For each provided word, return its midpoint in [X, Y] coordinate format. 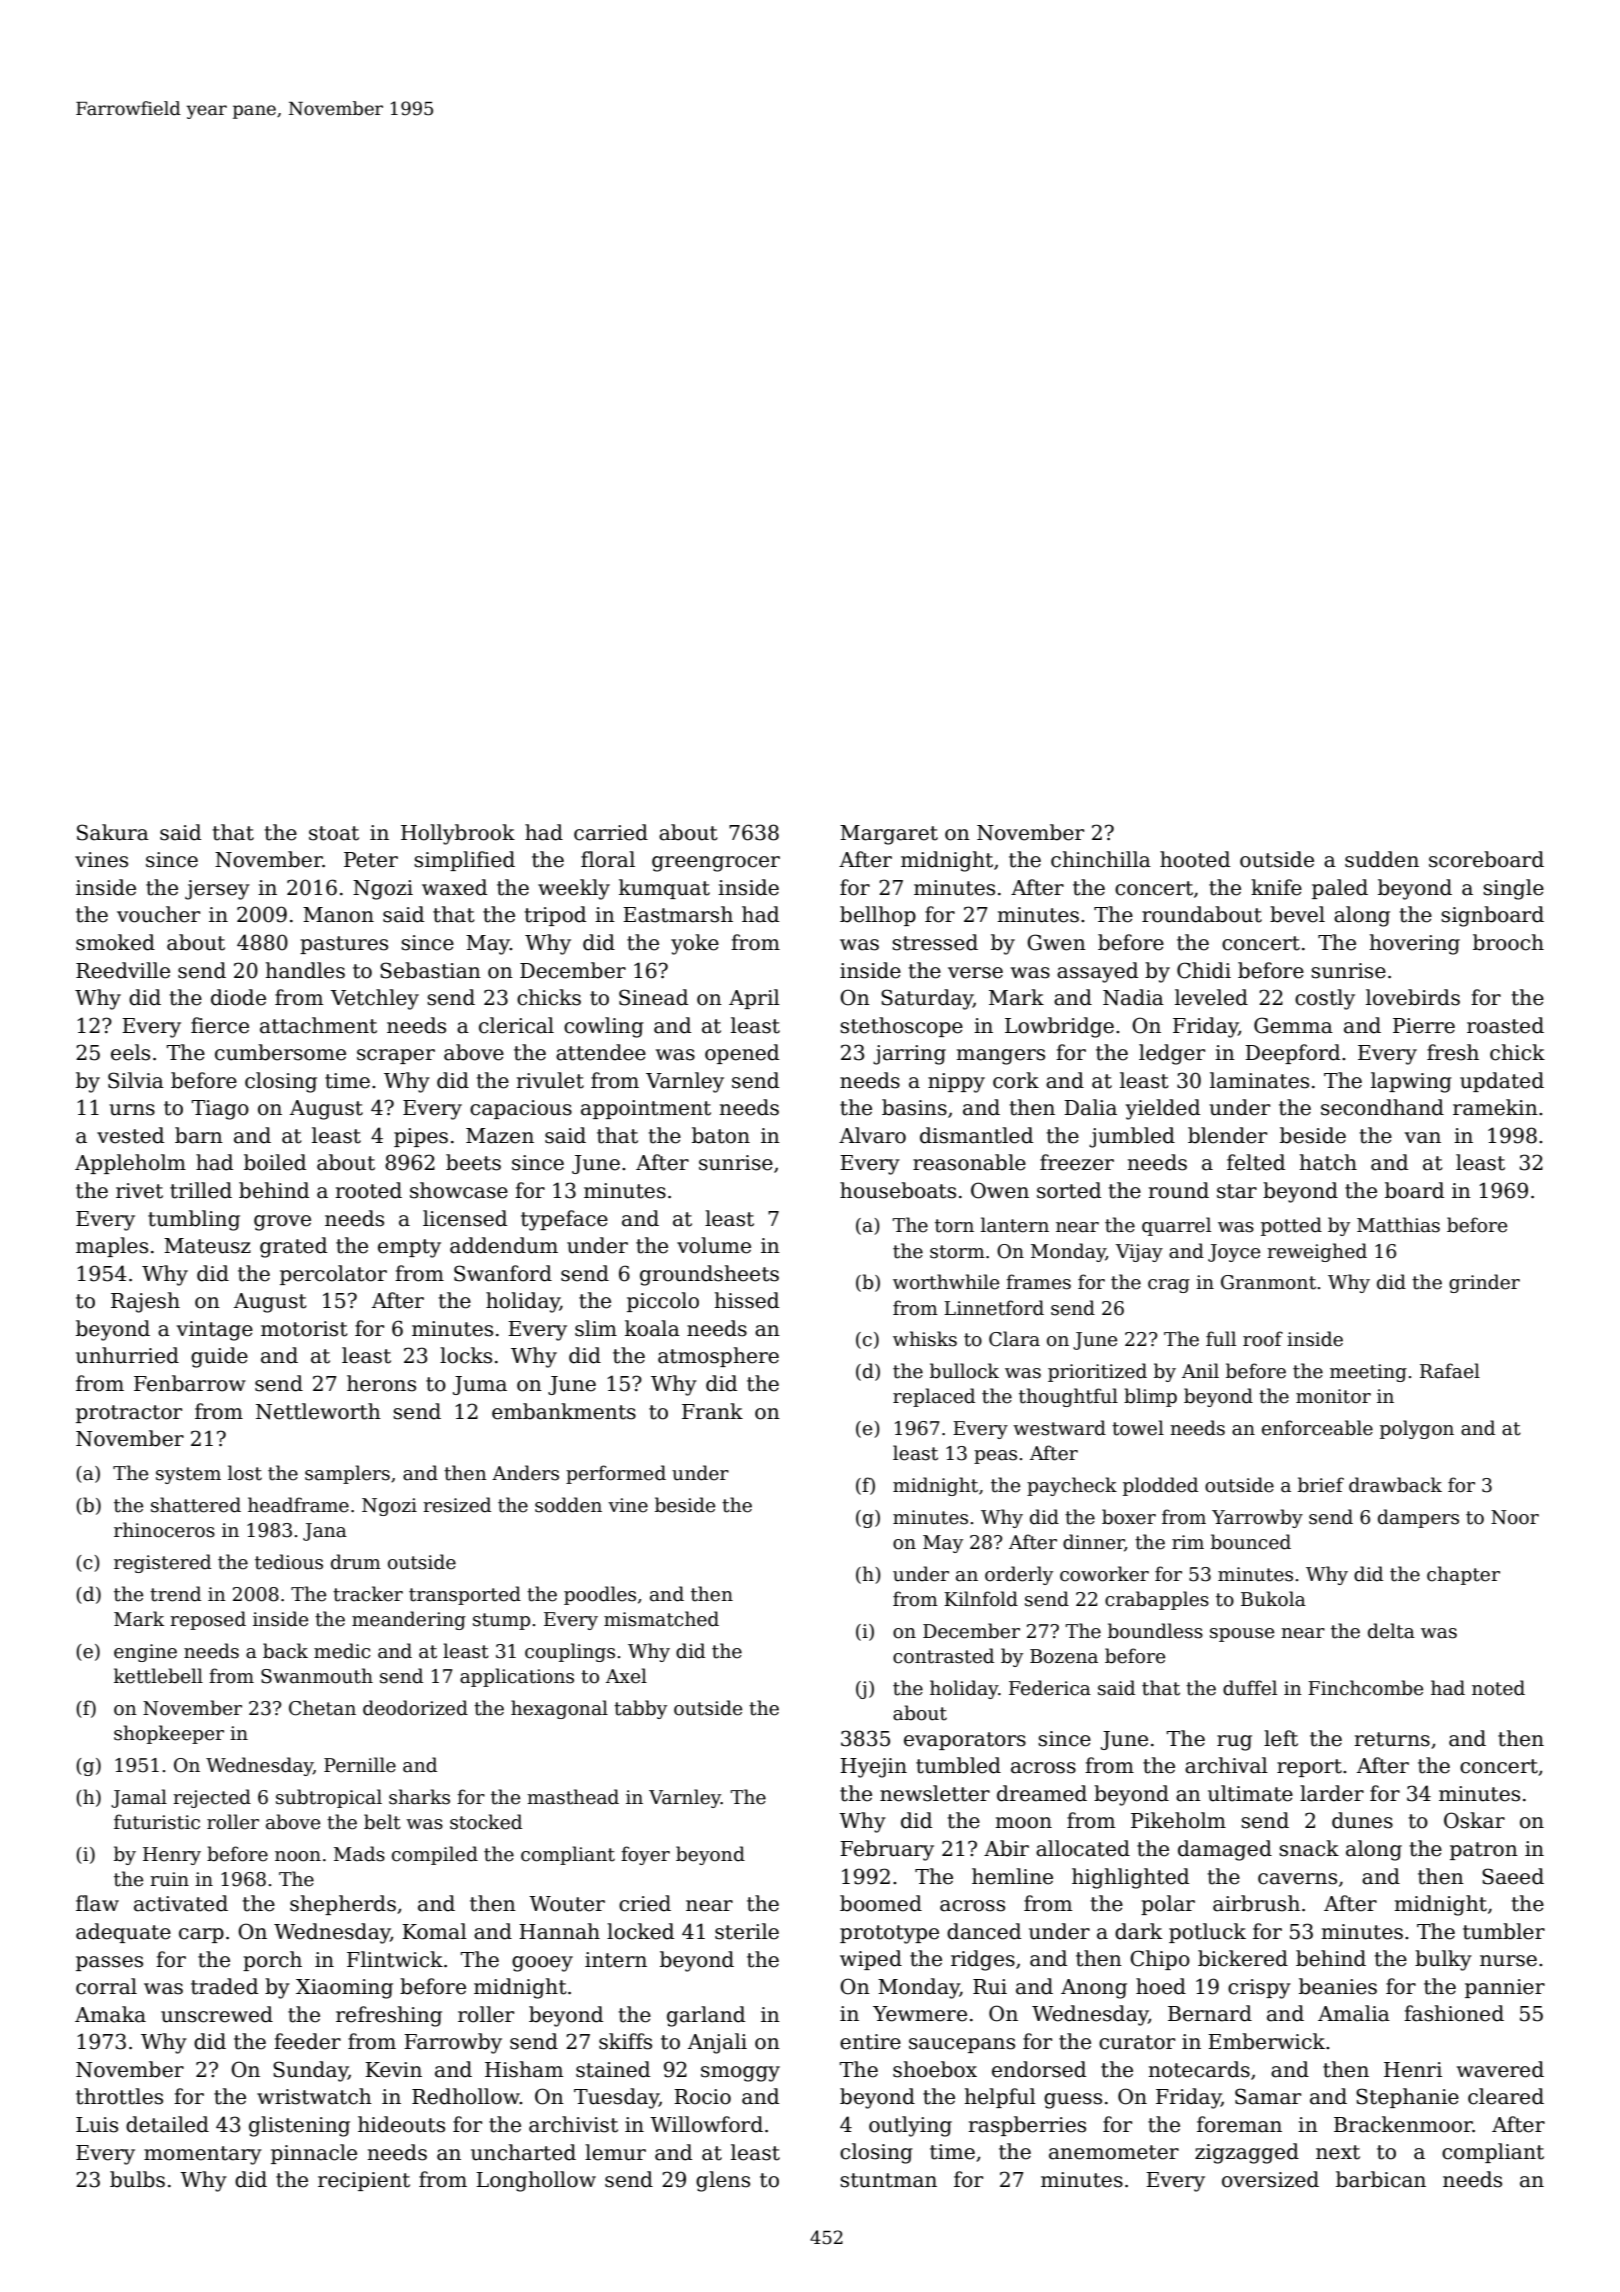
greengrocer [716, 864]
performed [616, 1474]
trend [175, 1594]
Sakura [113, 832]
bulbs [137, 2179]
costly [1325, 999]
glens [723, 2181]
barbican [1381, 2179]
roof [1263, 1339]
